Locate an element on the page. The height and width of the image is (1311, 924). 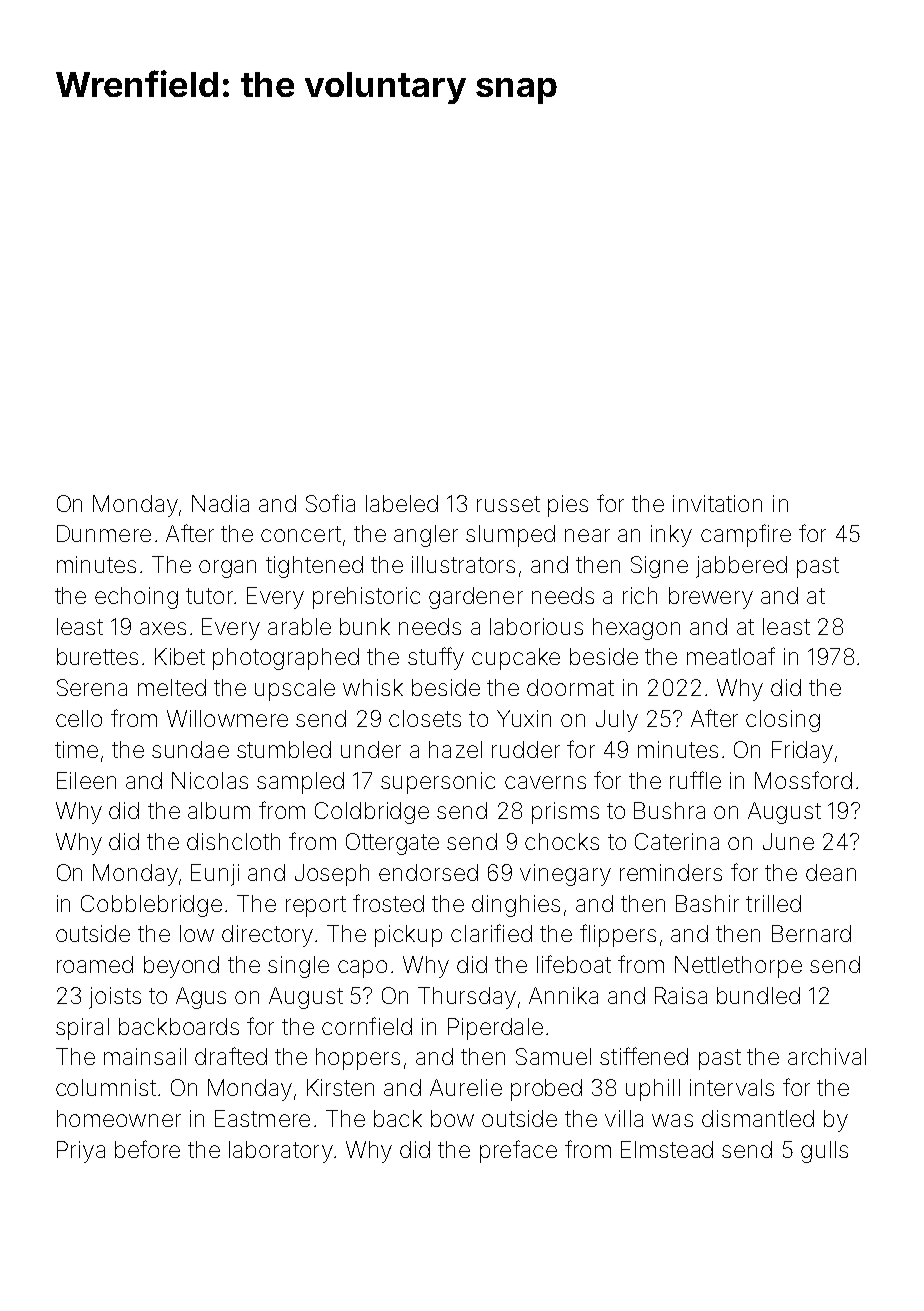
sampled is located at coordinates (300, 783).
